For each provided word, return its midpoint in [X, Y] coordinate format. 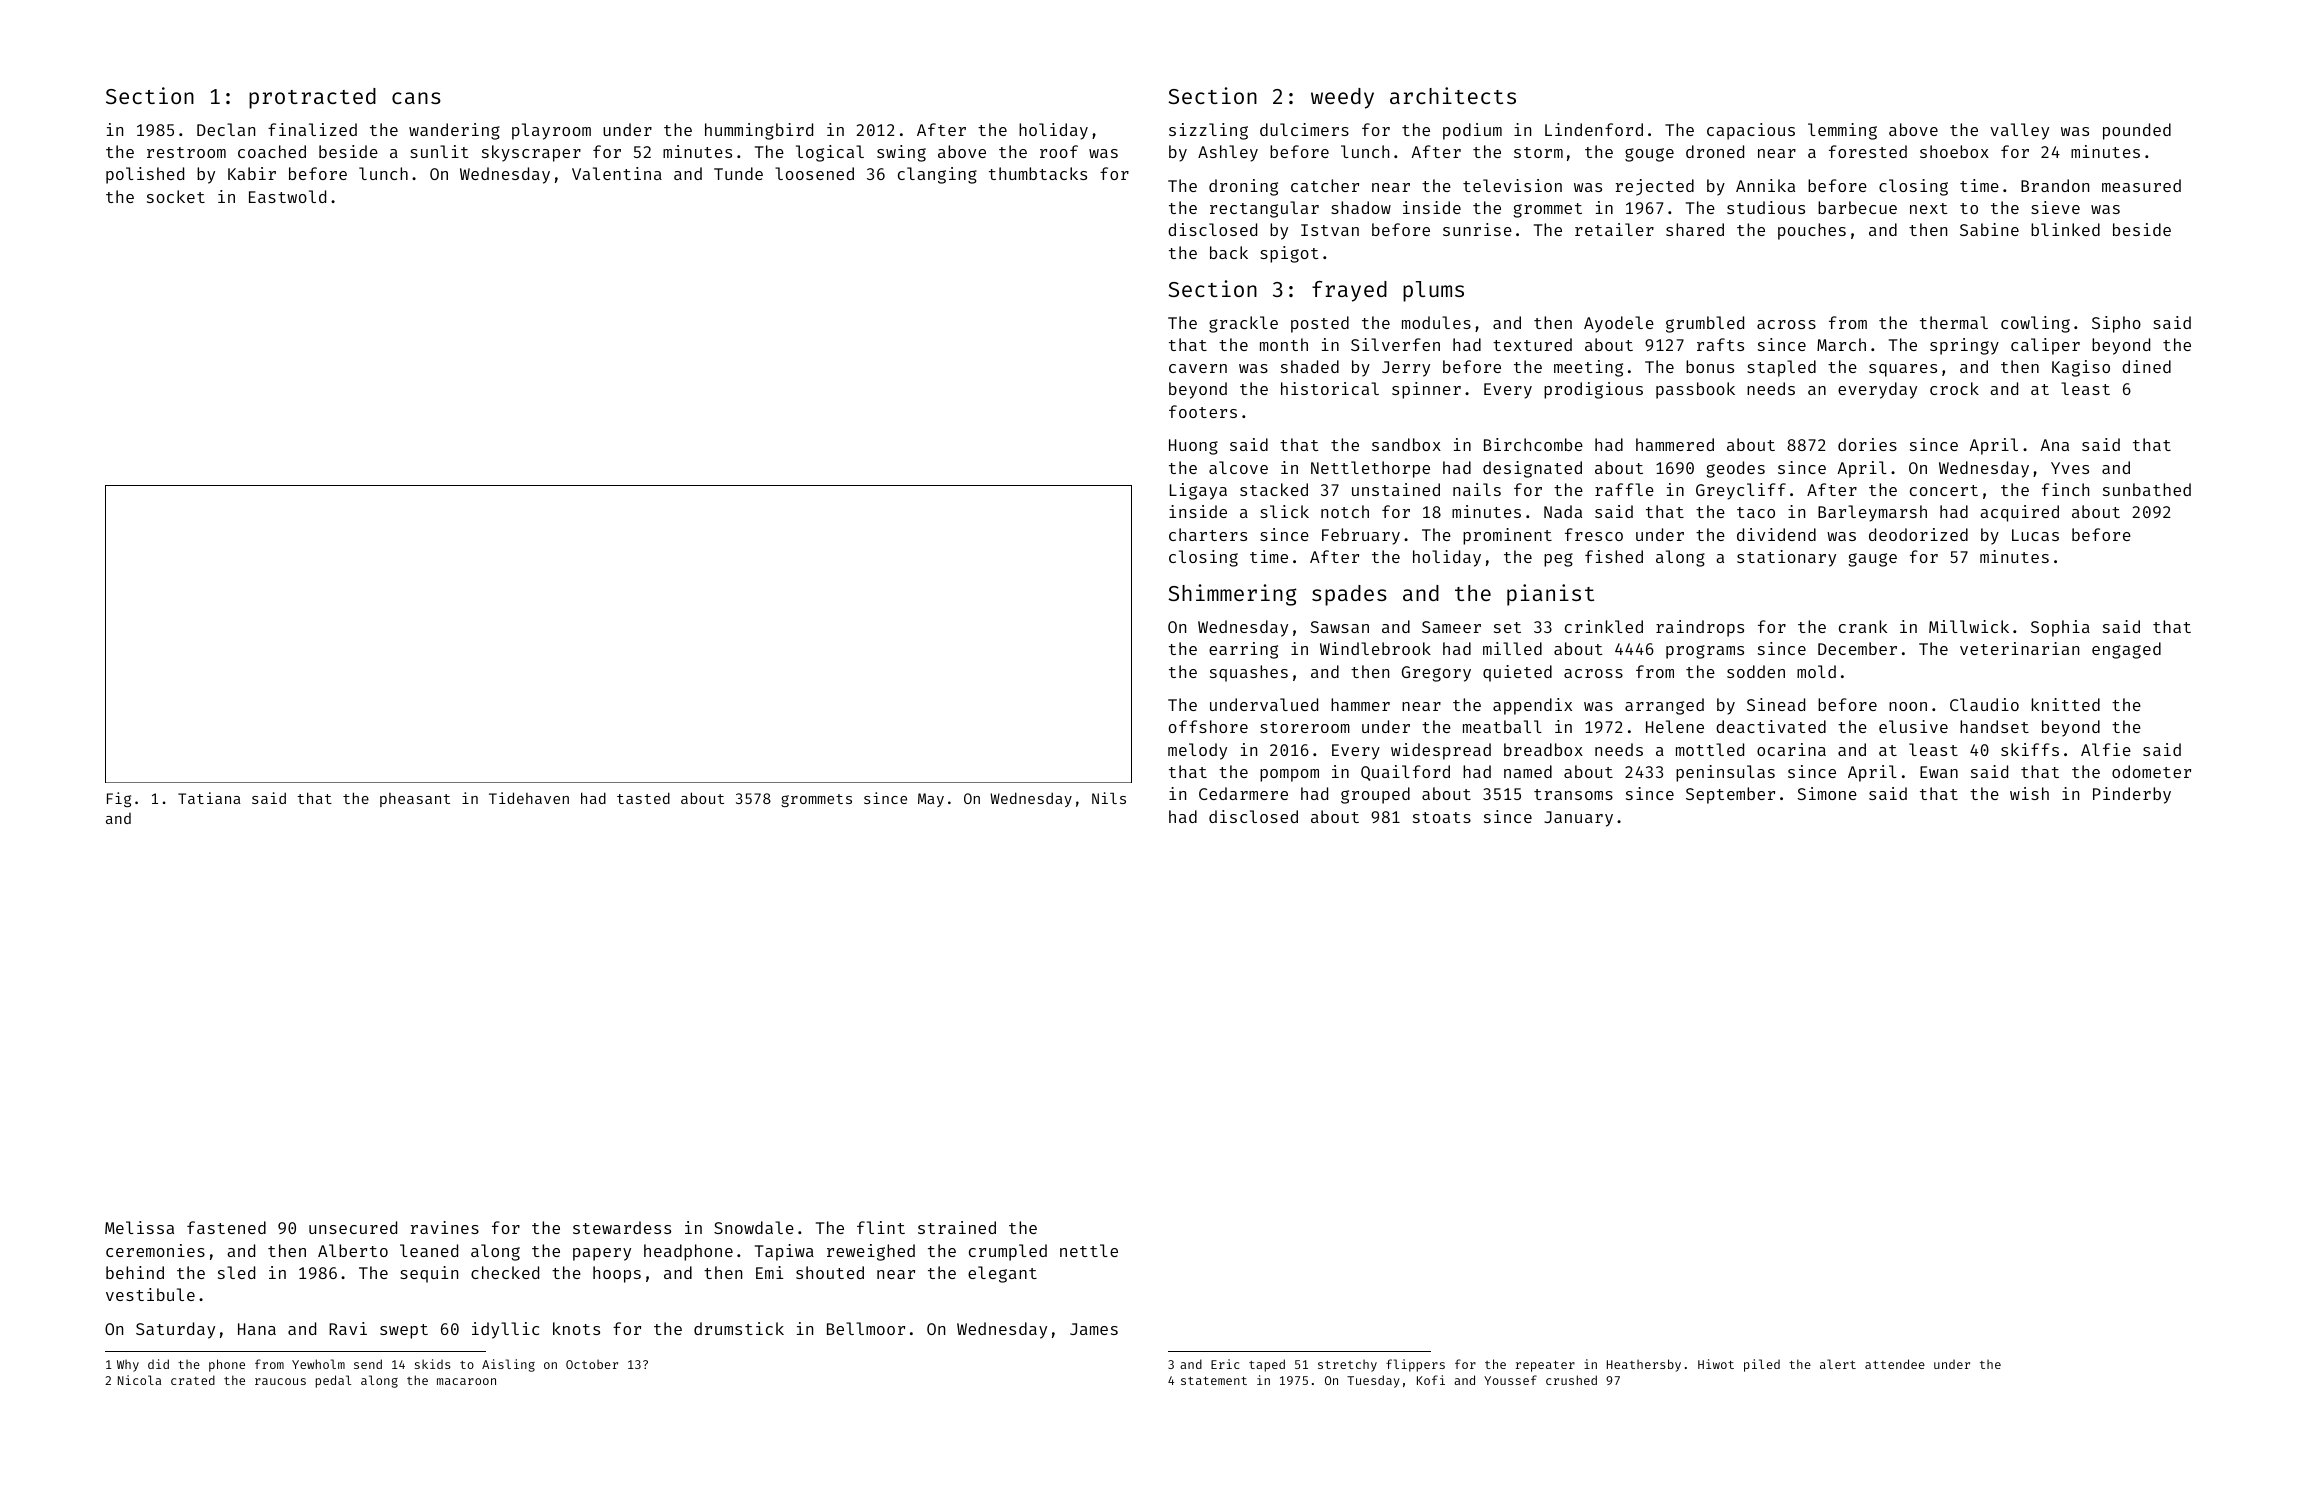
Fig [119, 799]
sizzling [1208, 131]
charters [1208, 534]
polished [145, 175]
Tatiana [209, 798]
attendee [1895, 1364]
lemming [1842, 131]
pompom [1289, 775]
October [592, 1364]
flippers [1415, 1365]
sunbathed [2147, 489]
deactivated [1771, 726]
